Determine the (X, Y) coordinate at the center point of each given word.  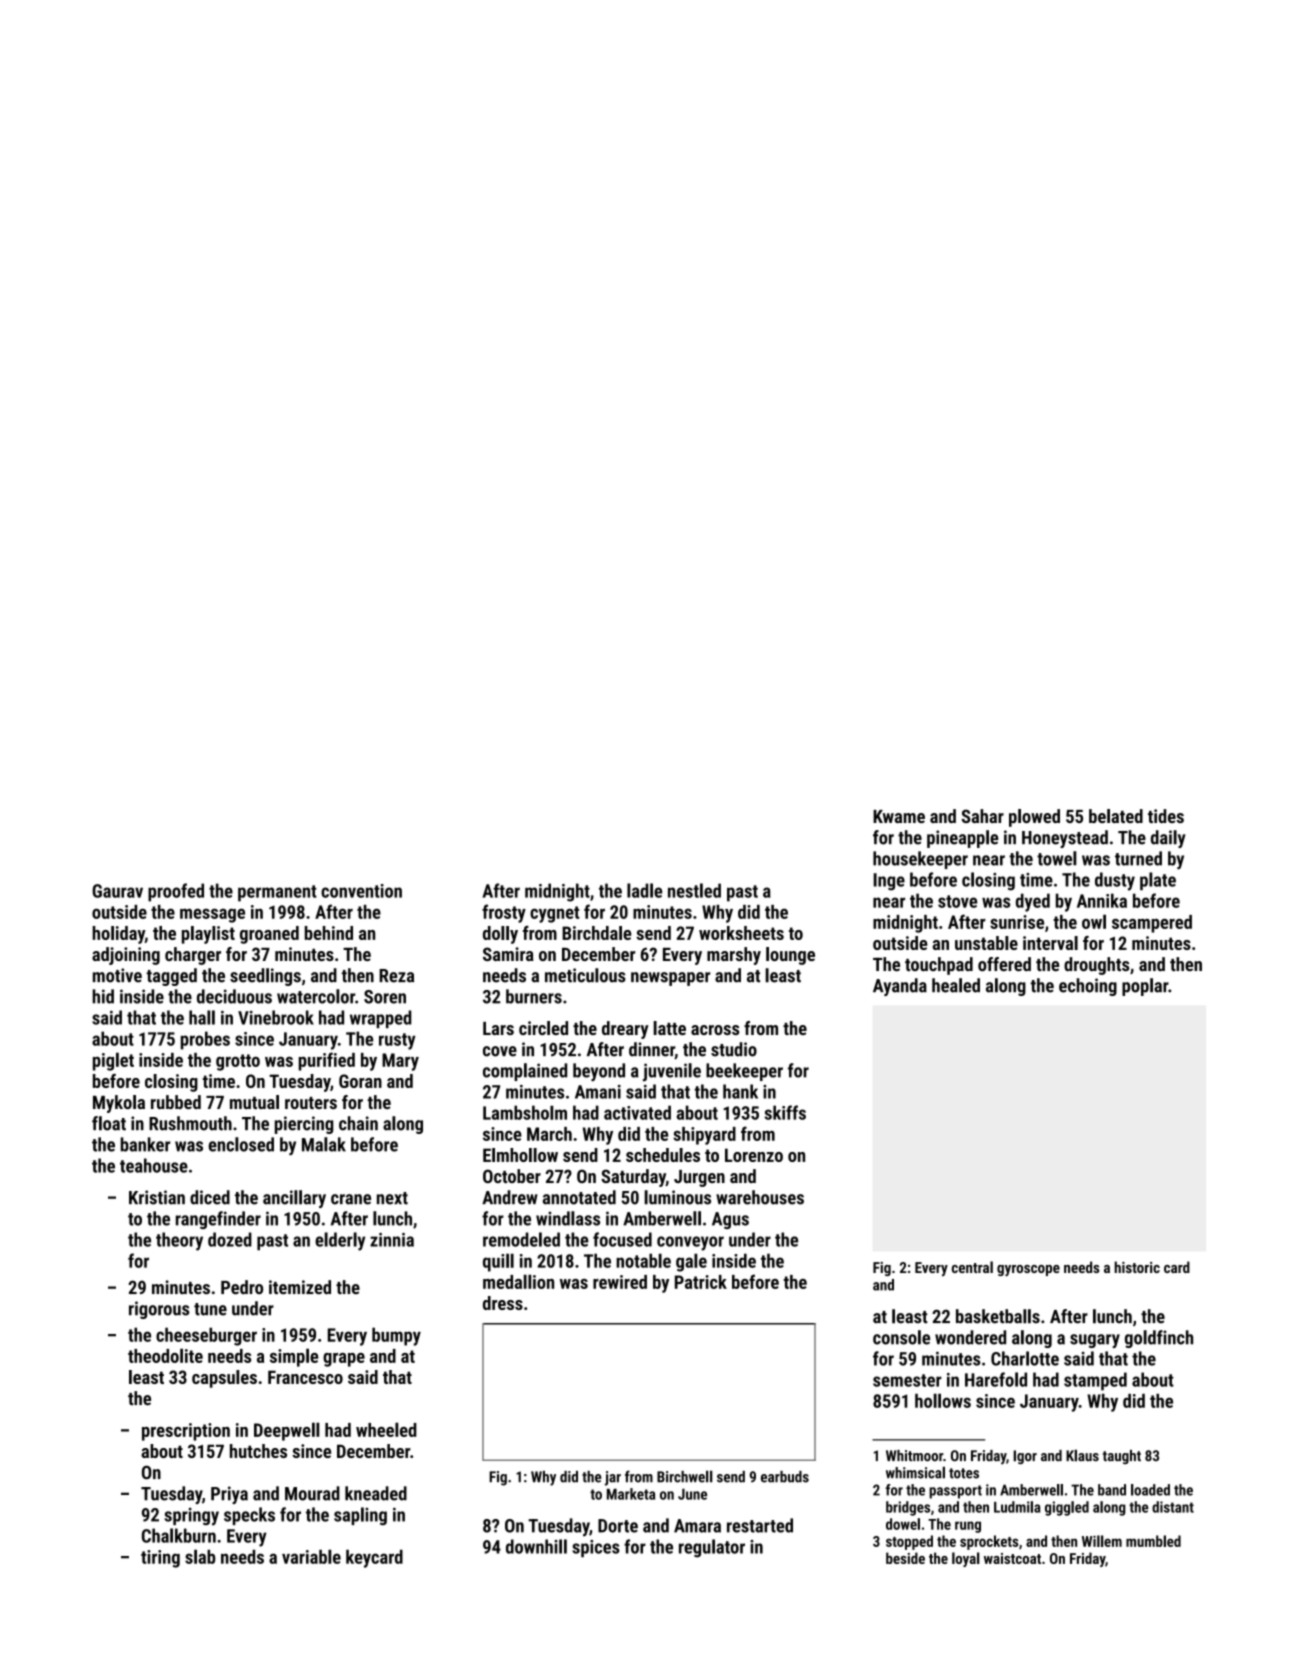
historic (1137, 1267)
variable (311, 1556)
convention (361, 891)
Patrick (701, 1282)
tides (1166, 816)
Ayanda (900, 987)
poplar (1145, 987)
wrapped (380, 1019)
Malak (324, 1144)
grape (344, 1360)
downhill (536, 1546)
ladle (644, 890)
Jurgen (699, 1178)
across (715, 1030)
